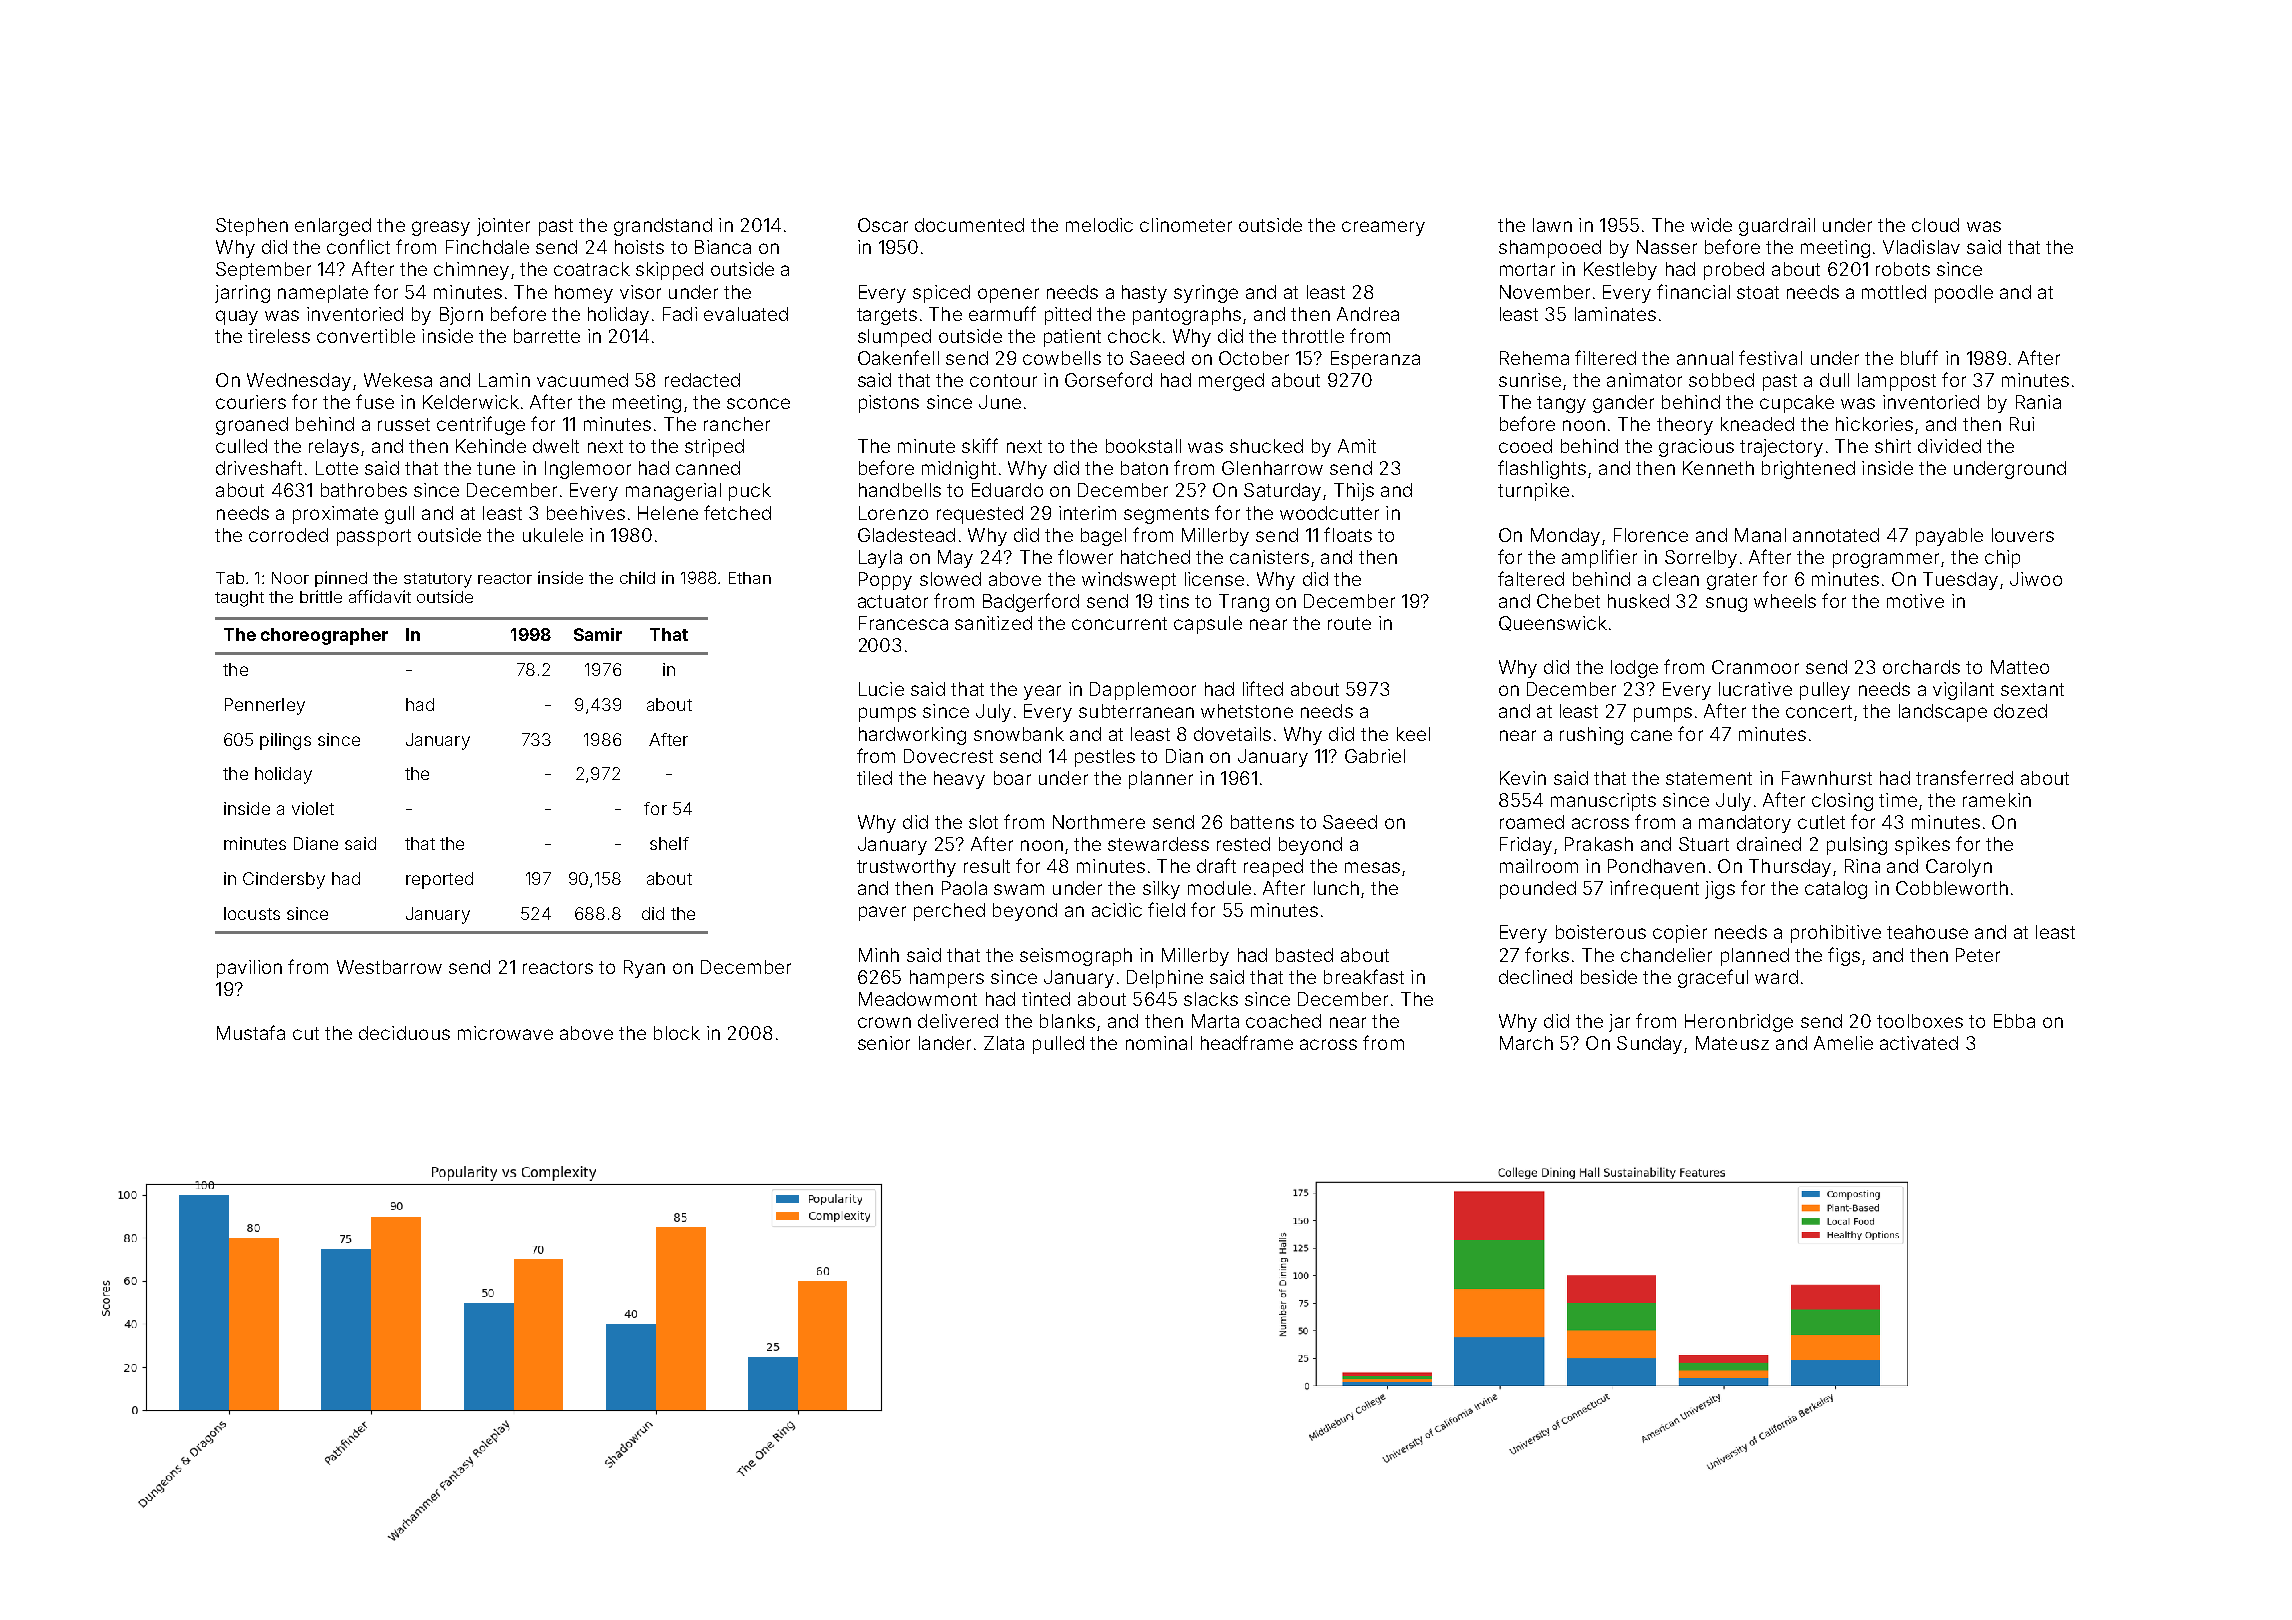 The height and width of the screenshot is (1620, 2292). Describe the element at coordinates (993, 623) in the screenshot. I see `sanitized` at that location.
